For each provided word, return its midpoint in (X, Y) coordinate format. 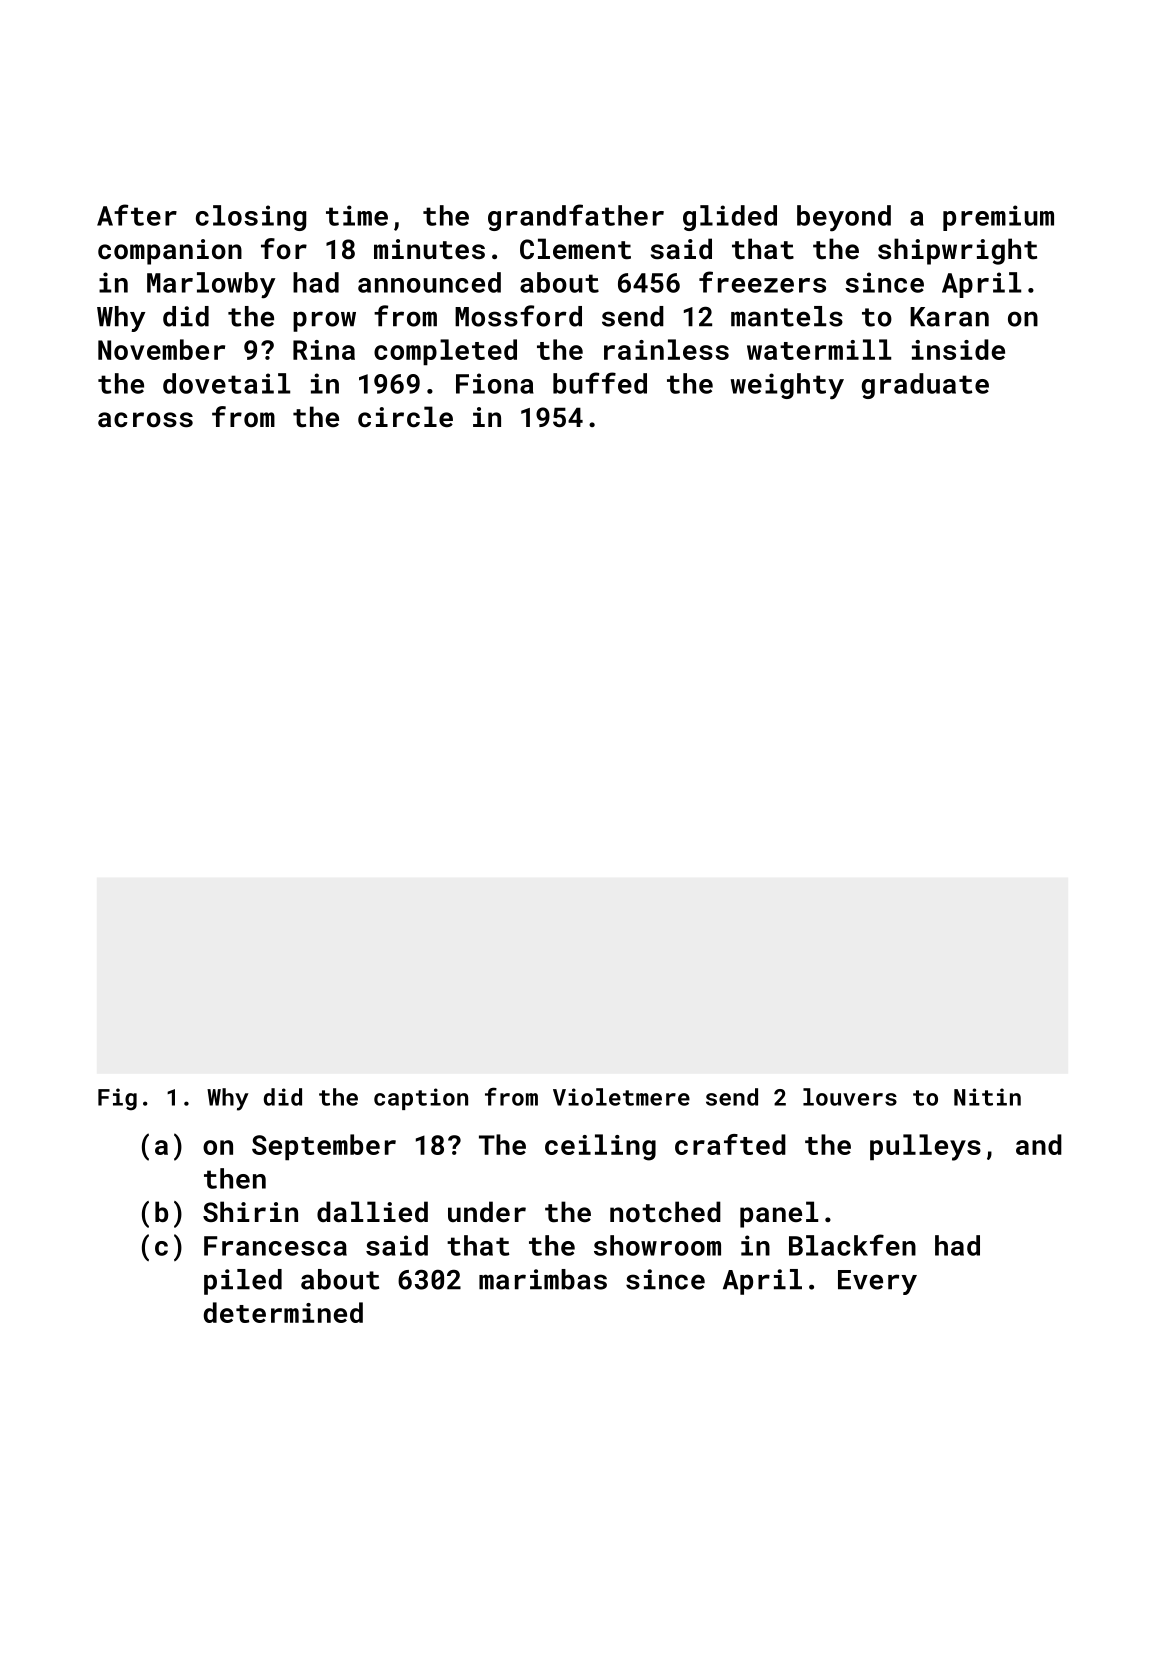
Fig (117, 1099)
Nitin (987, 1097)
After (137, 215)
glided (730, 218)
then (235, 1178)
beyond (844, 218)
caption (421, 1099)
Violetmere (621, 1097)
